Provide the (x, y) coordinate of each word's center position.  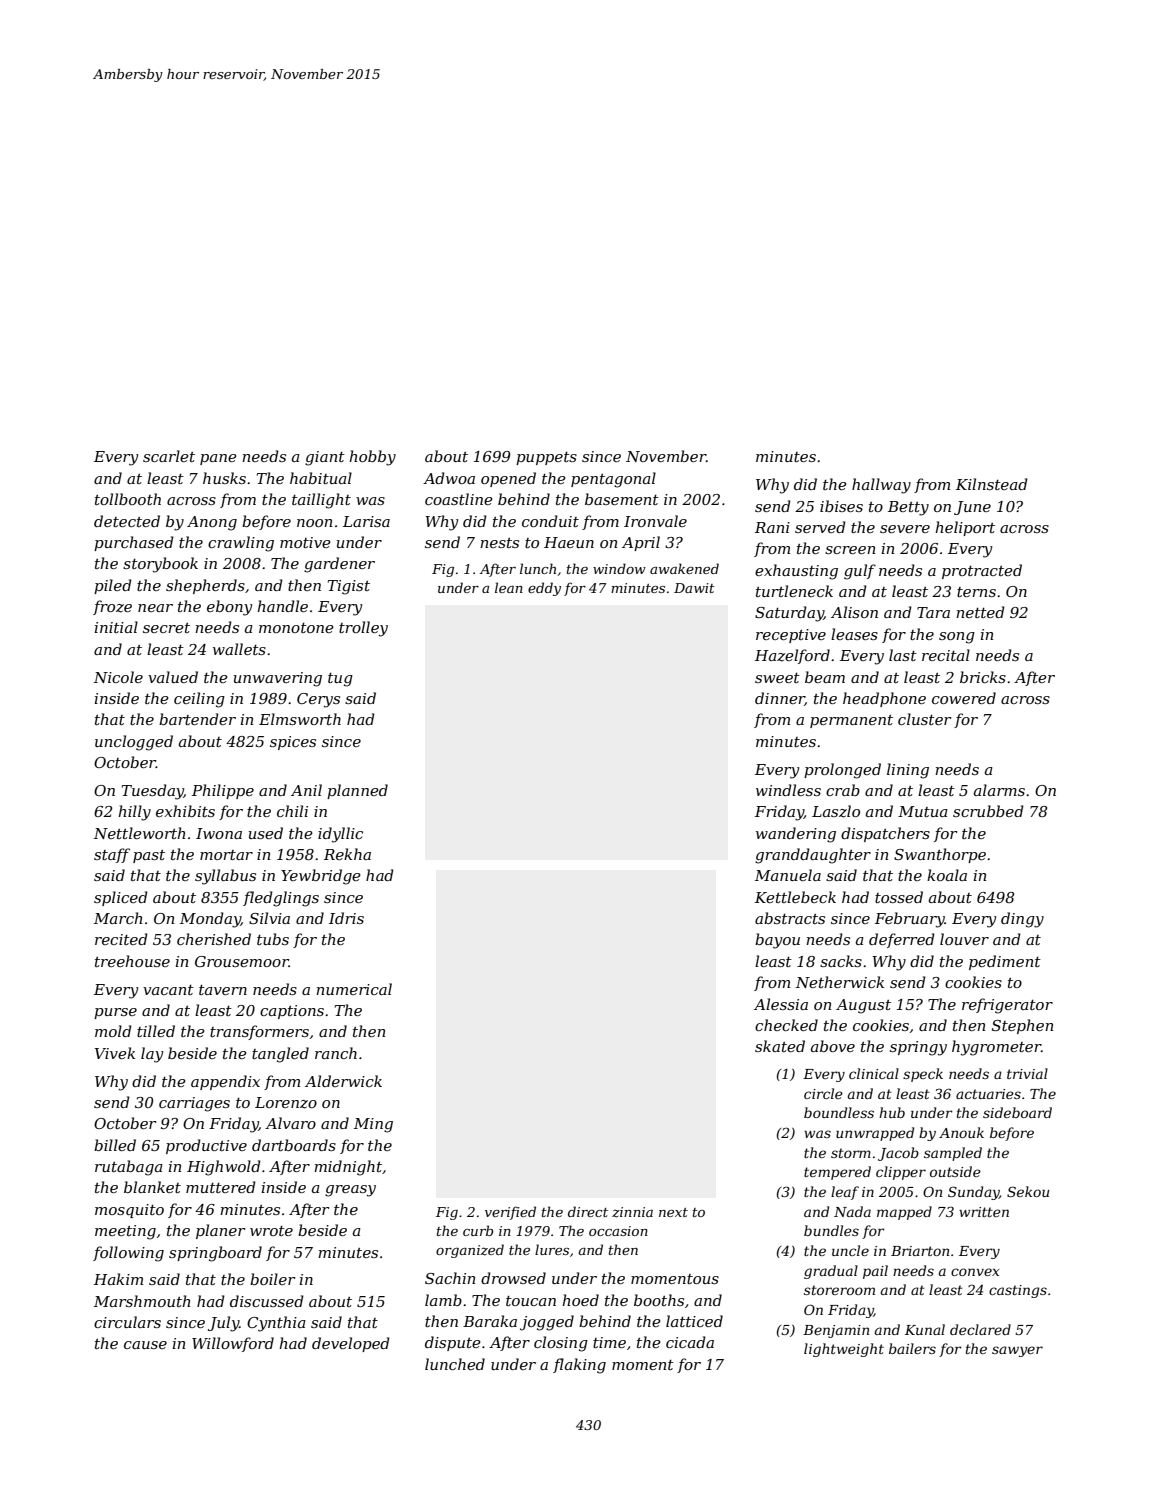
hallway (881, 486)
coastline (459, 499)
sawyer (1017, 1351)
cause (145, 1345)
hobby (372, 458)
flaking (579, 1366)
